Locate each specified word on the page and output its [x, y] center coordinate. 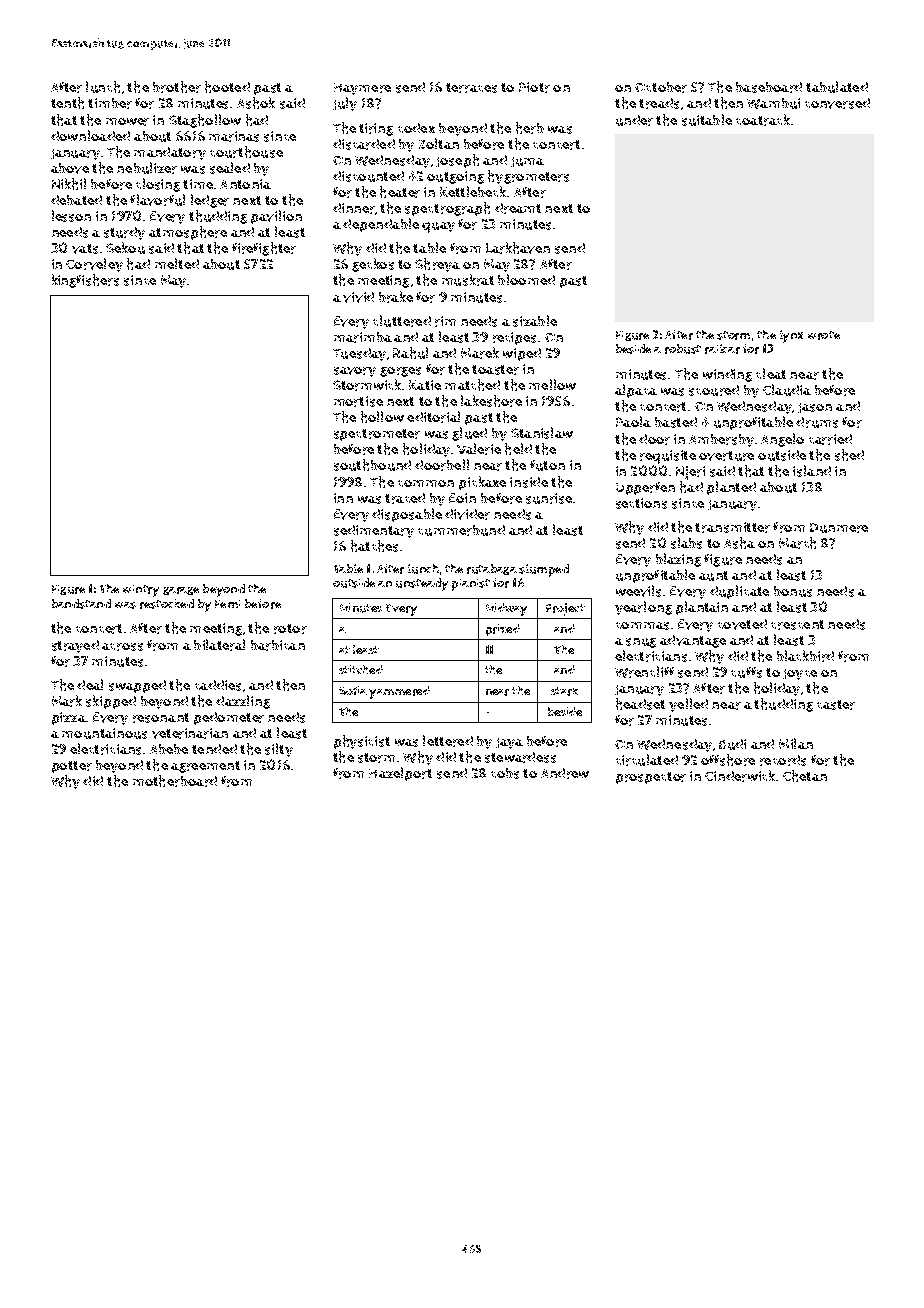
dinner [354, 208]
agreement [205, 767]
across [122, 647]
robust [683, 349]
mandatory [170, 153]
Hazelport [400, 774]
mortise [358, 401]
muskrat [468, 280]
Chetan [805, 776]
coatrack [763, 120]
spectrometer [377, 435]
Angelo [782, 440]
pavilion [276, 217]
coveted [742, 624]
